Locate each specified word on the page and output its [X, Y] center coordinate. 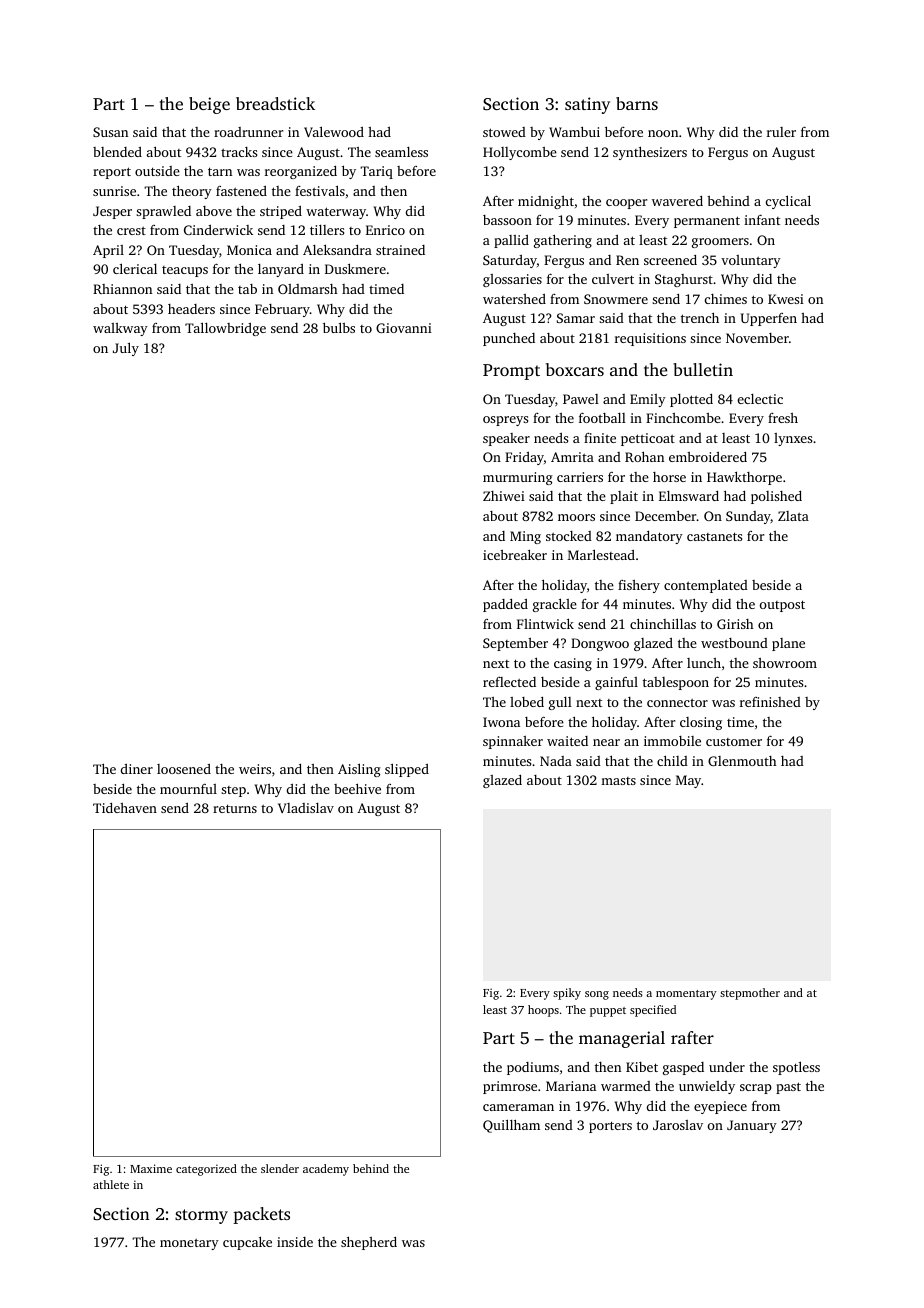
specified [653, 1011]
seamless [401, 152]
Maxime [151, 1168]
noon [663, 133]
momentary [686, 995]
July [126, 349]
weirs [255, 769]
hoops [543, 1011]
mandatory [649, 537]
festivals [320, 190]
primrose [510, 1087]
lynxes [793, 439]
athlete [111, 1184]
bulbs [339, 327]
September [515, 644]
